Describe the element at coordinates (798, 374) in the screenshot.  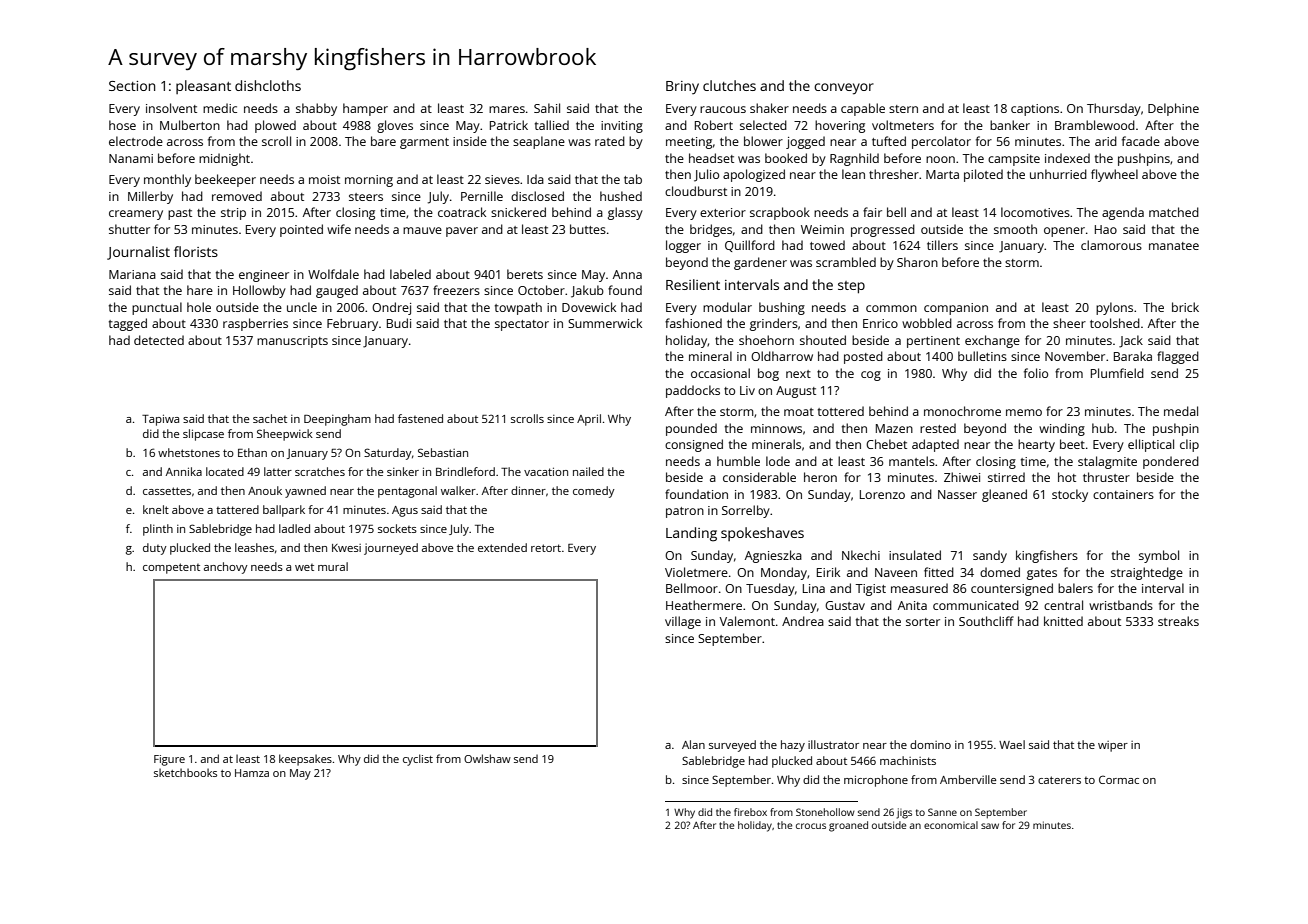
I see `next` at that location.
